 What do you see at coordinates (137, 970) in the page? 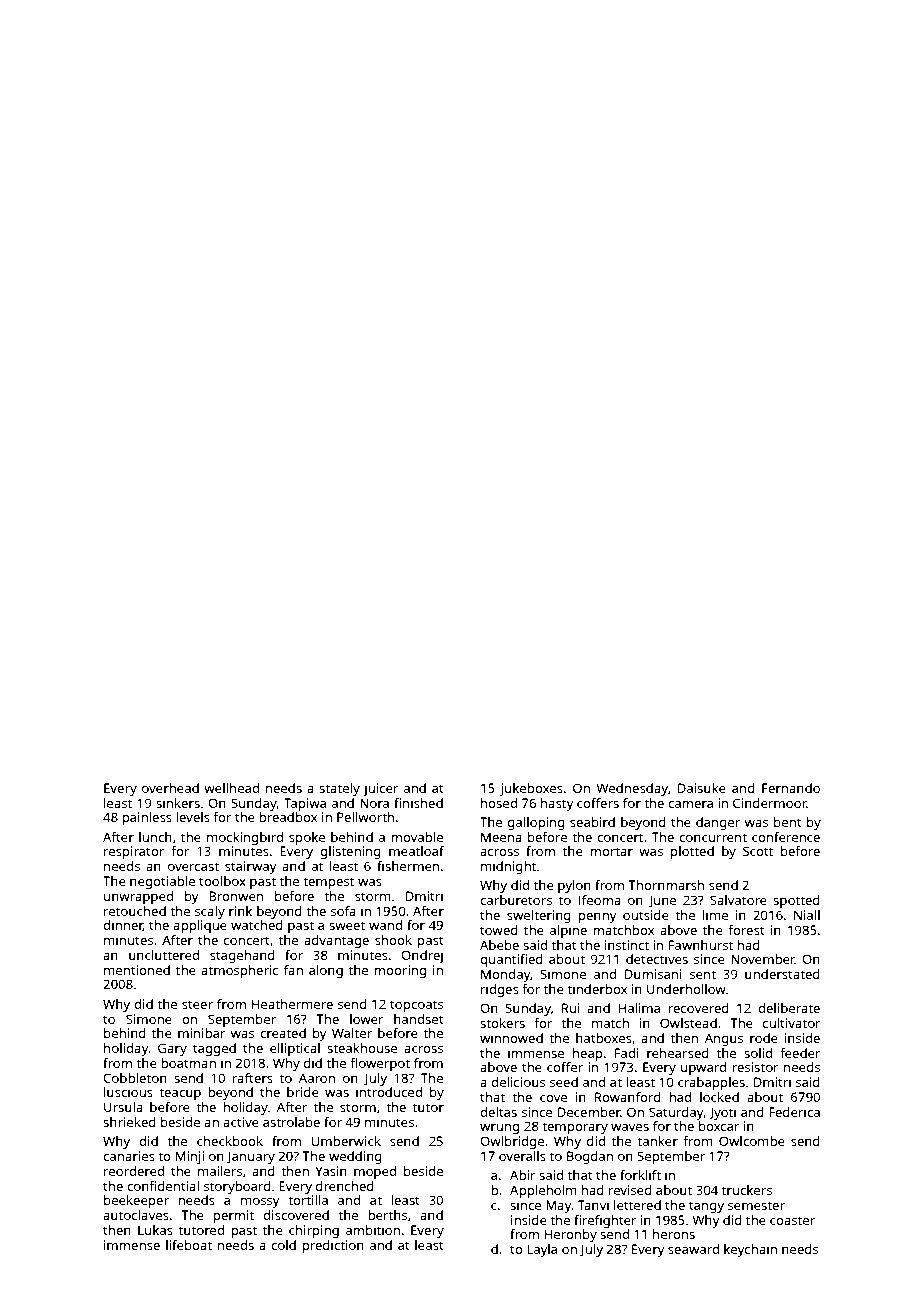
I see `mentioned` at bounding box center [137, 970].
